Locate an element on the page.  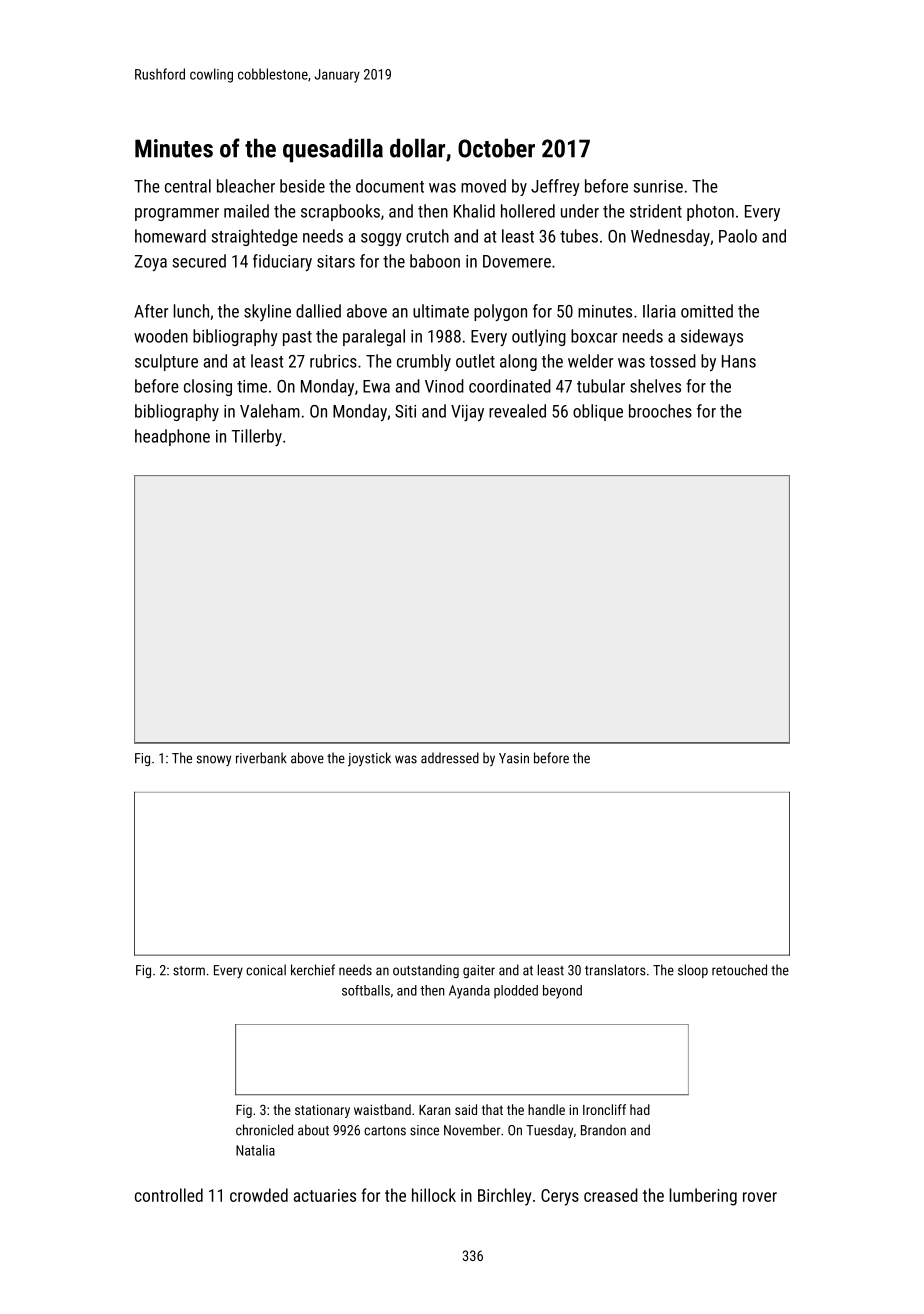
conical is located at coordinates (266, 970).
